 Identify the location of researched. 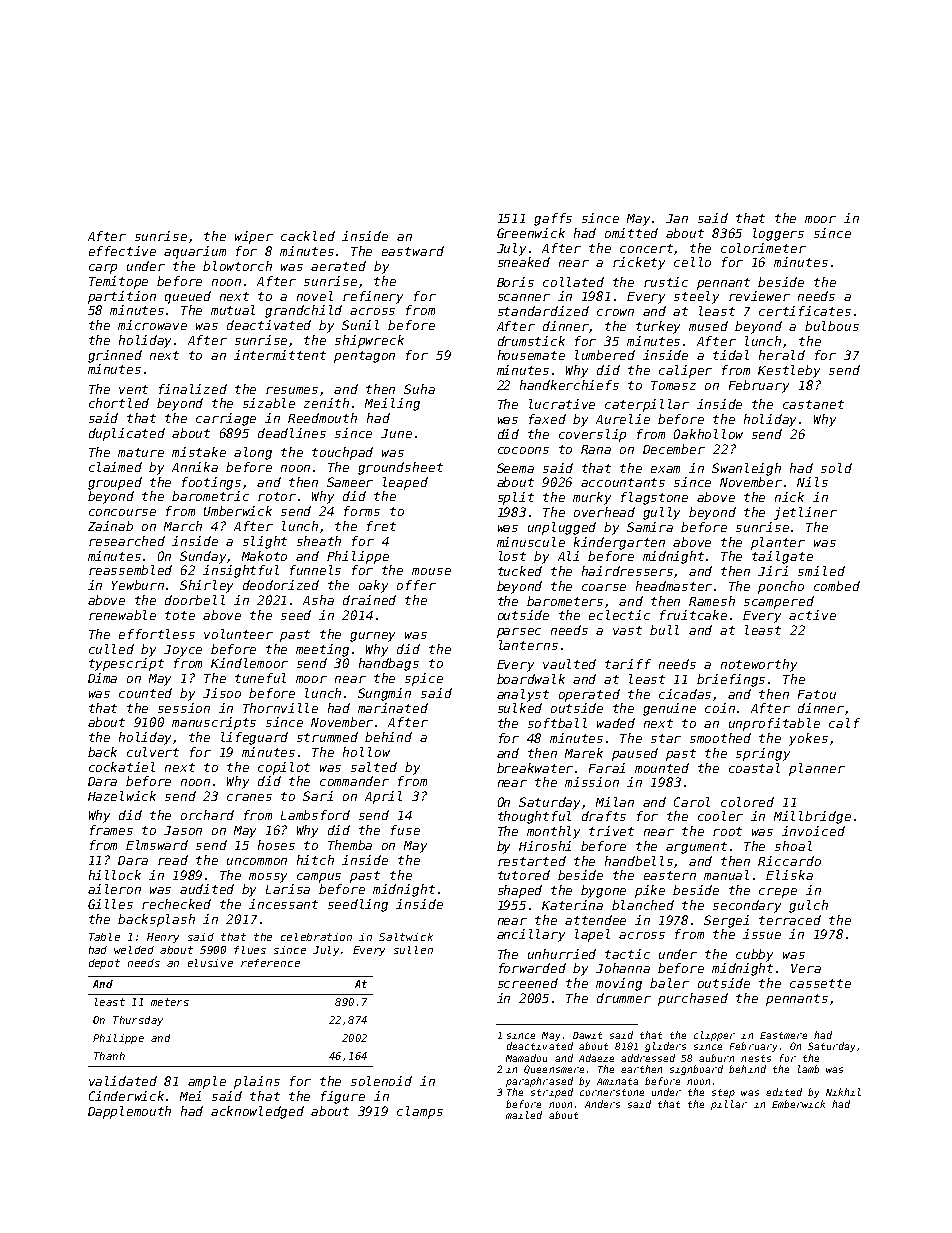
(127, 541).
